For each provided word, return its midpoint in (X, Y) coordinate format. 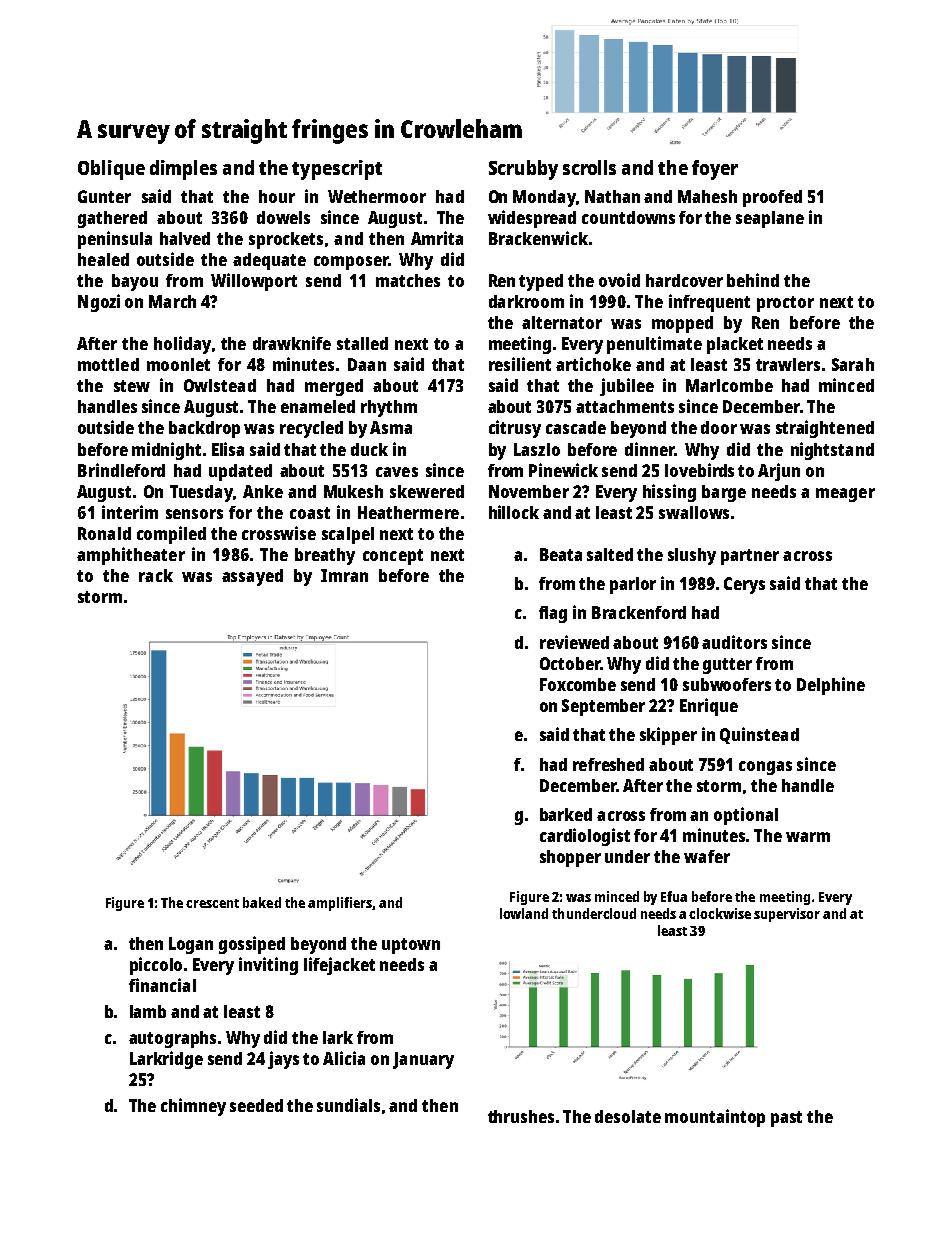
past (786, 1119)
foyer (715, 170)
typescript (337, 170)
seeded (256, 1105)
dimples (183, 170)
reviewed (574, 642)
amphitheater (131, 556)
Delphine (831, 686)
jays (283, 1060)
